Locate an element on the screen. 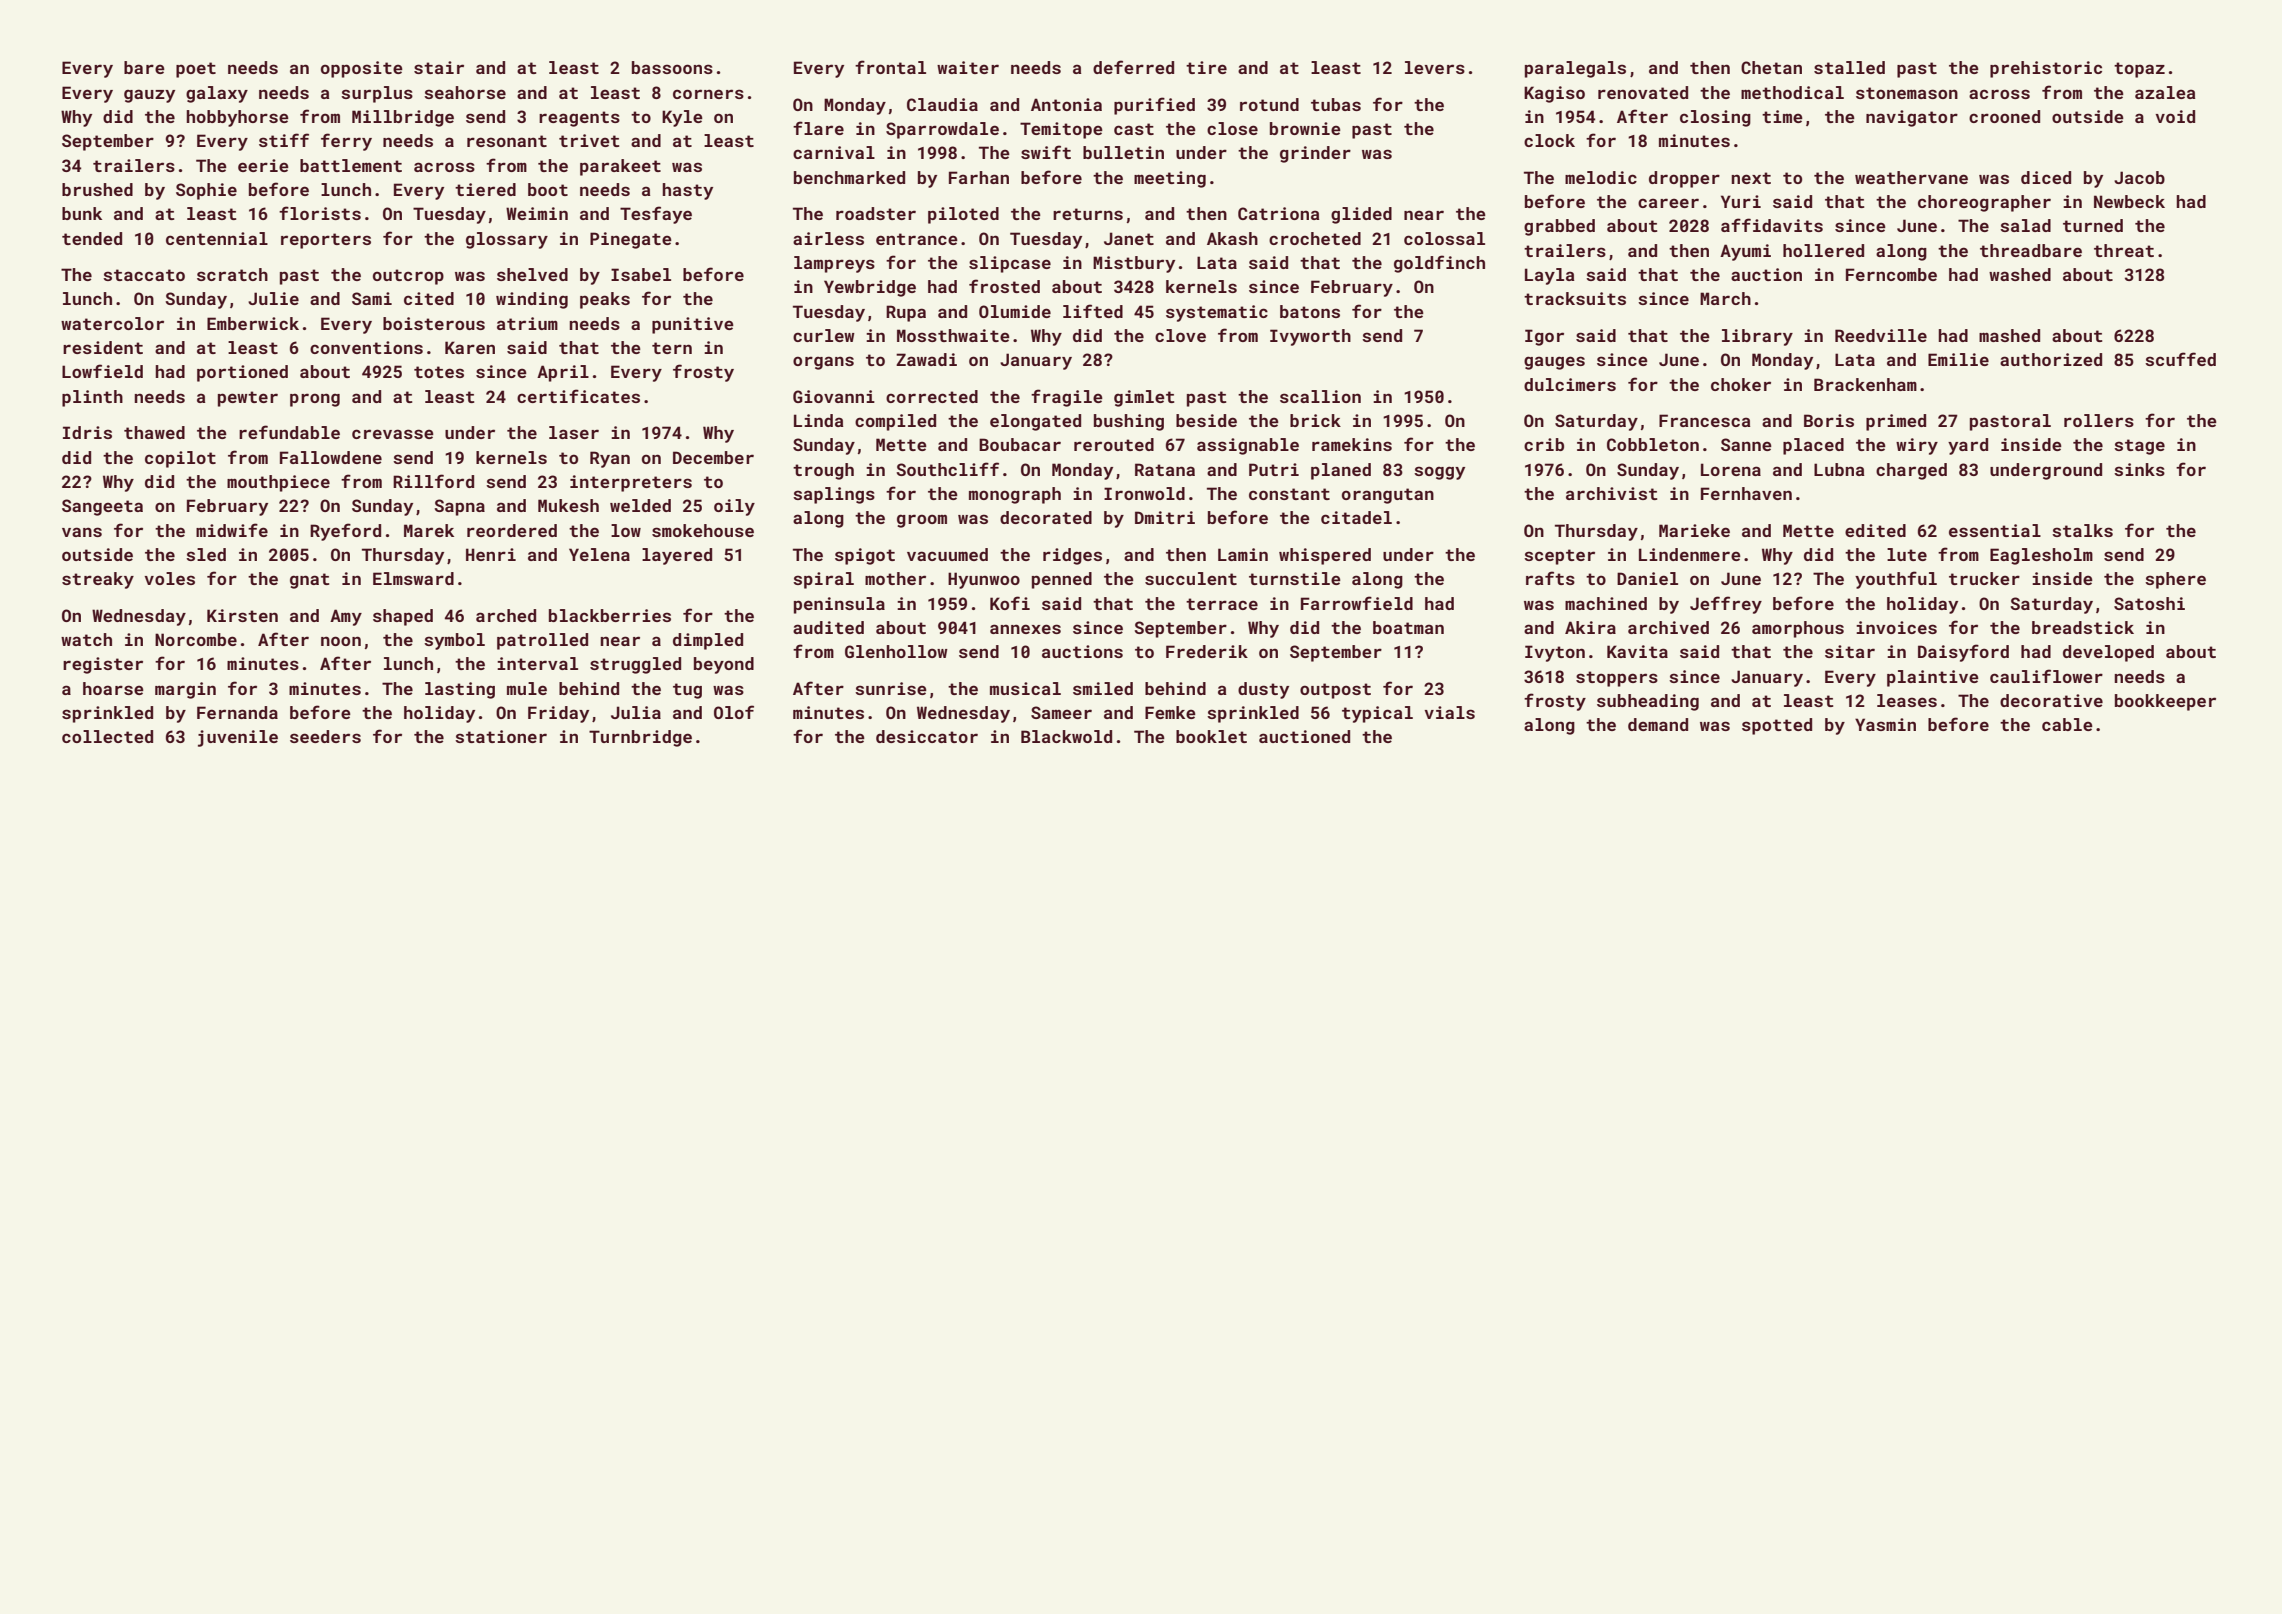 The height and width of the screenshot is (1614, 2282). tended is located at coordinates (92, 238).
